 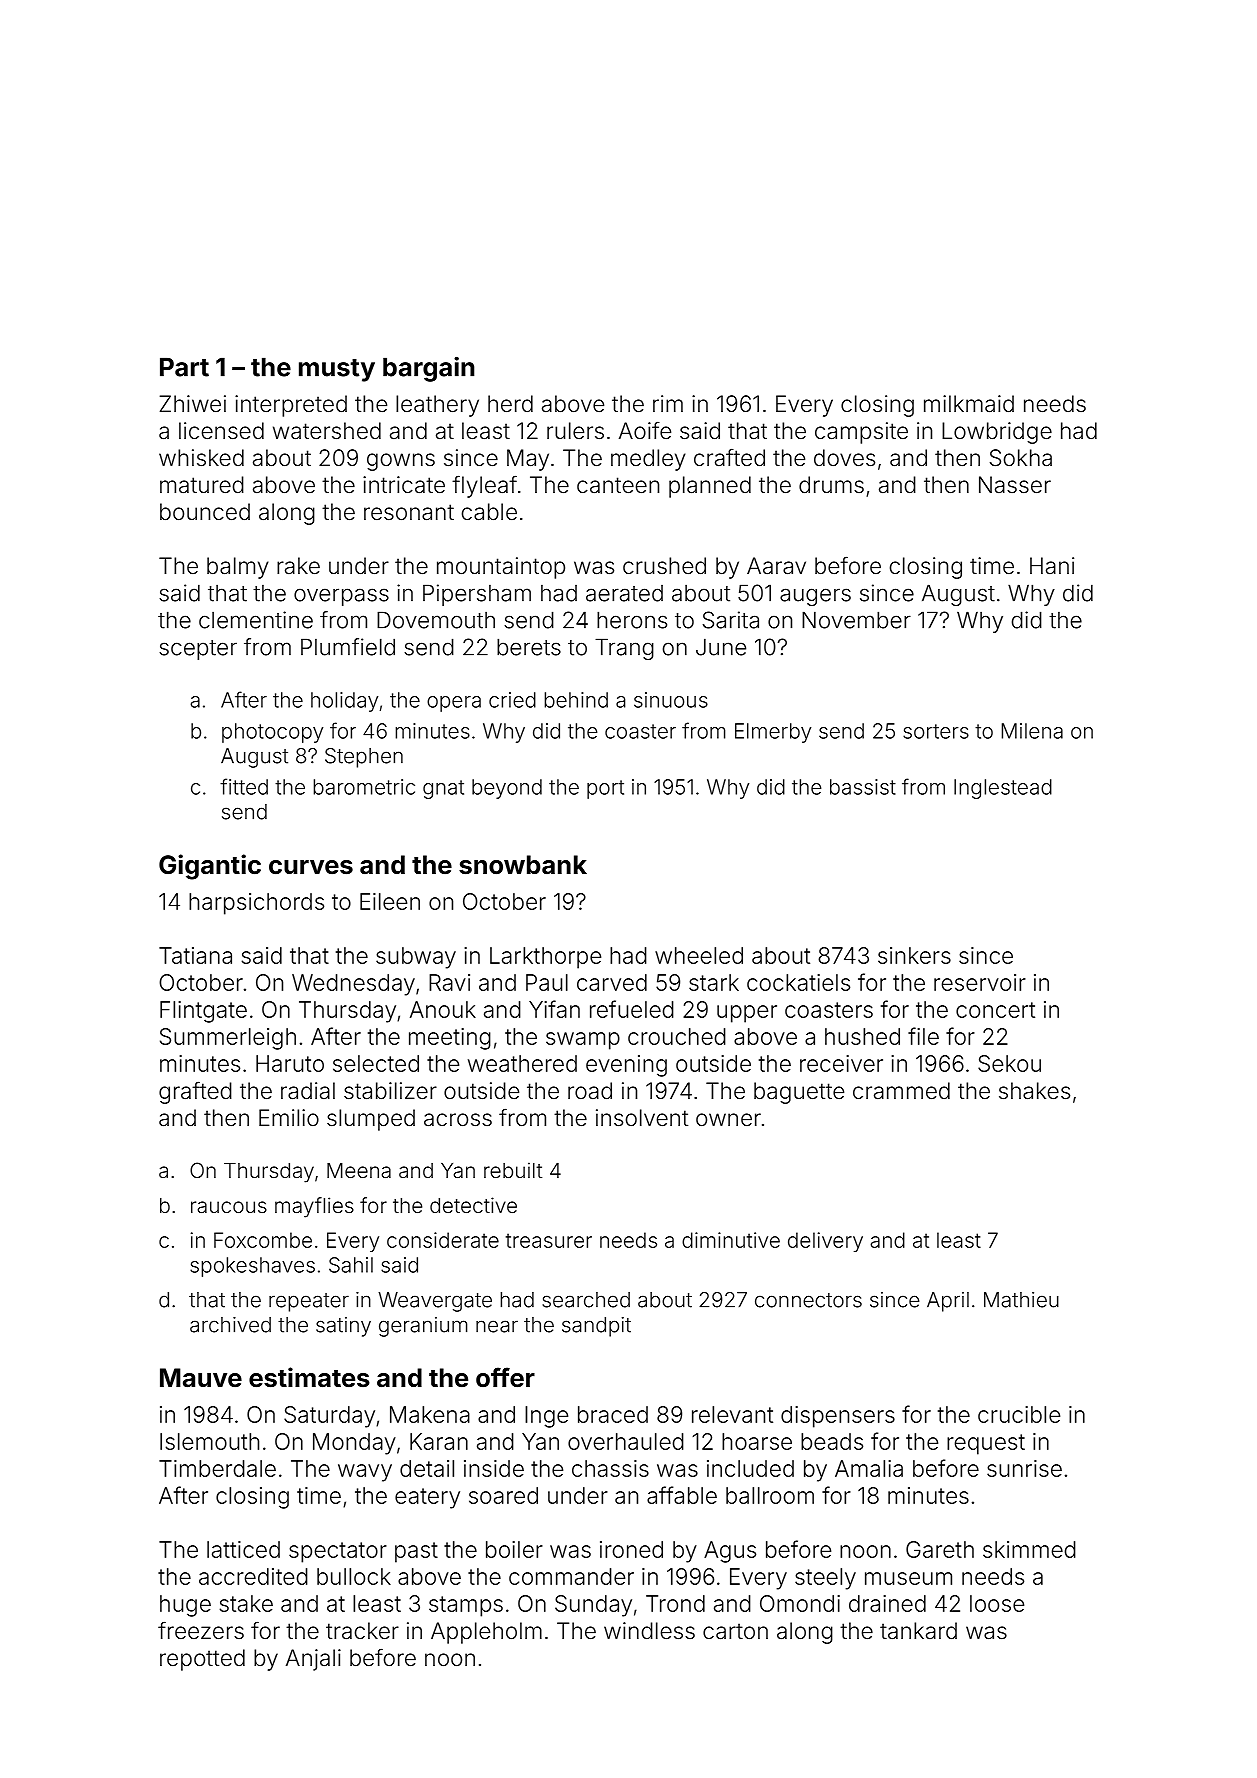 I want to click on latticed, so click(x=243, y=1549).
